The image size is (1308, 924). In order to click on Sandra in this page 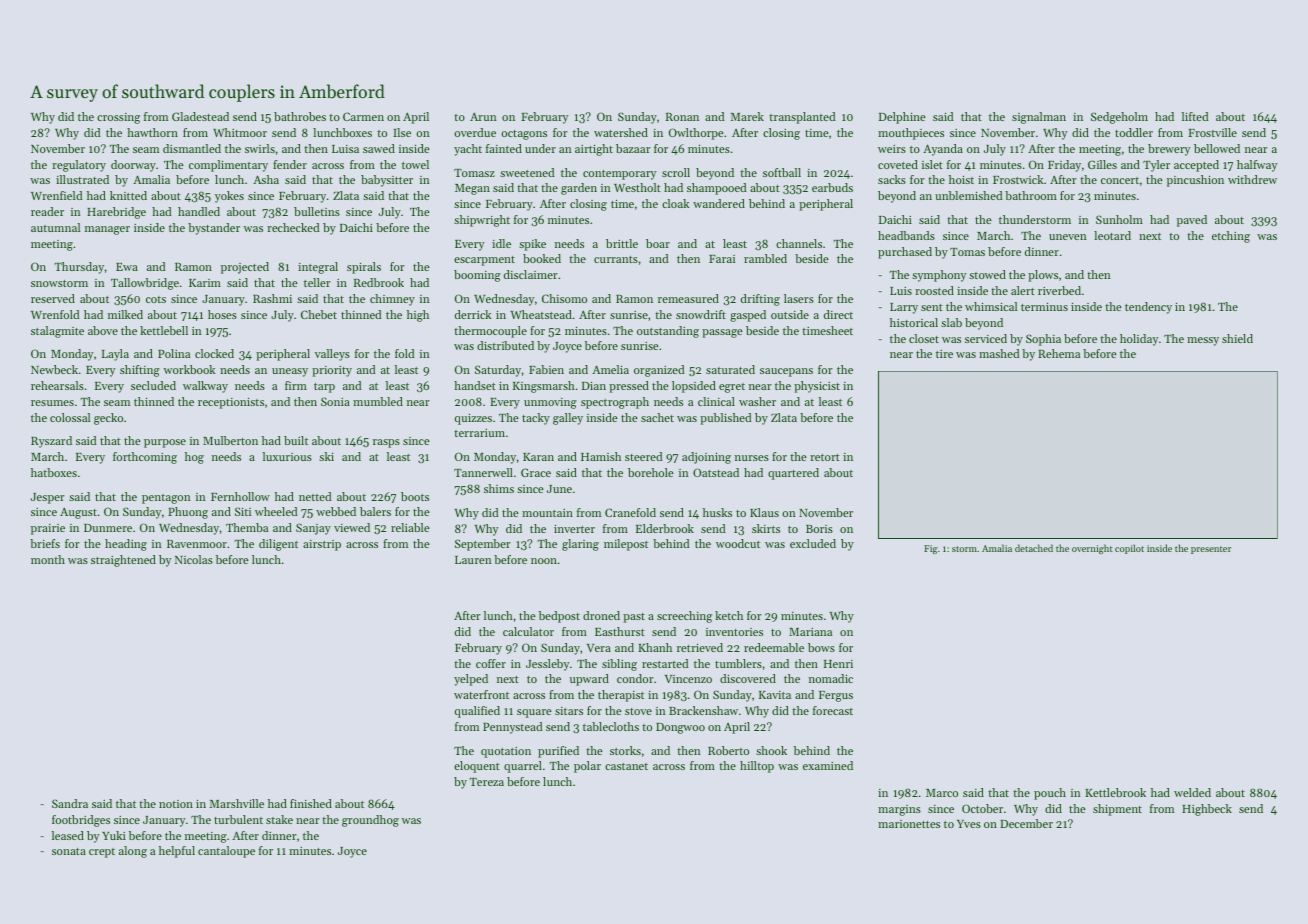, I will do `click(70, 803)`.
